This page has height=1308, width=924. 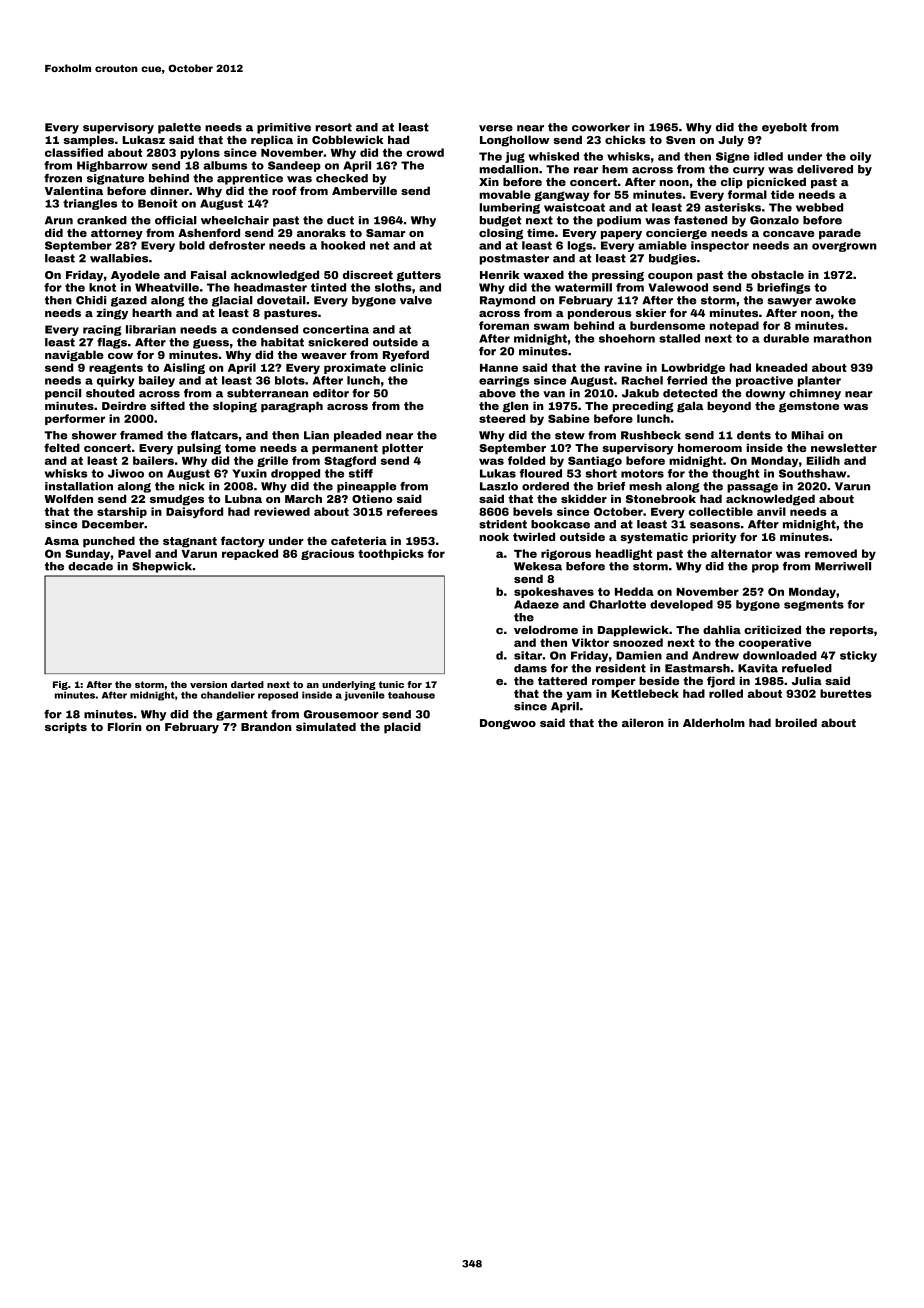 What do you see at coordinates (208, 684) in the page?
I see `version` at bounding box center [208, 684].
